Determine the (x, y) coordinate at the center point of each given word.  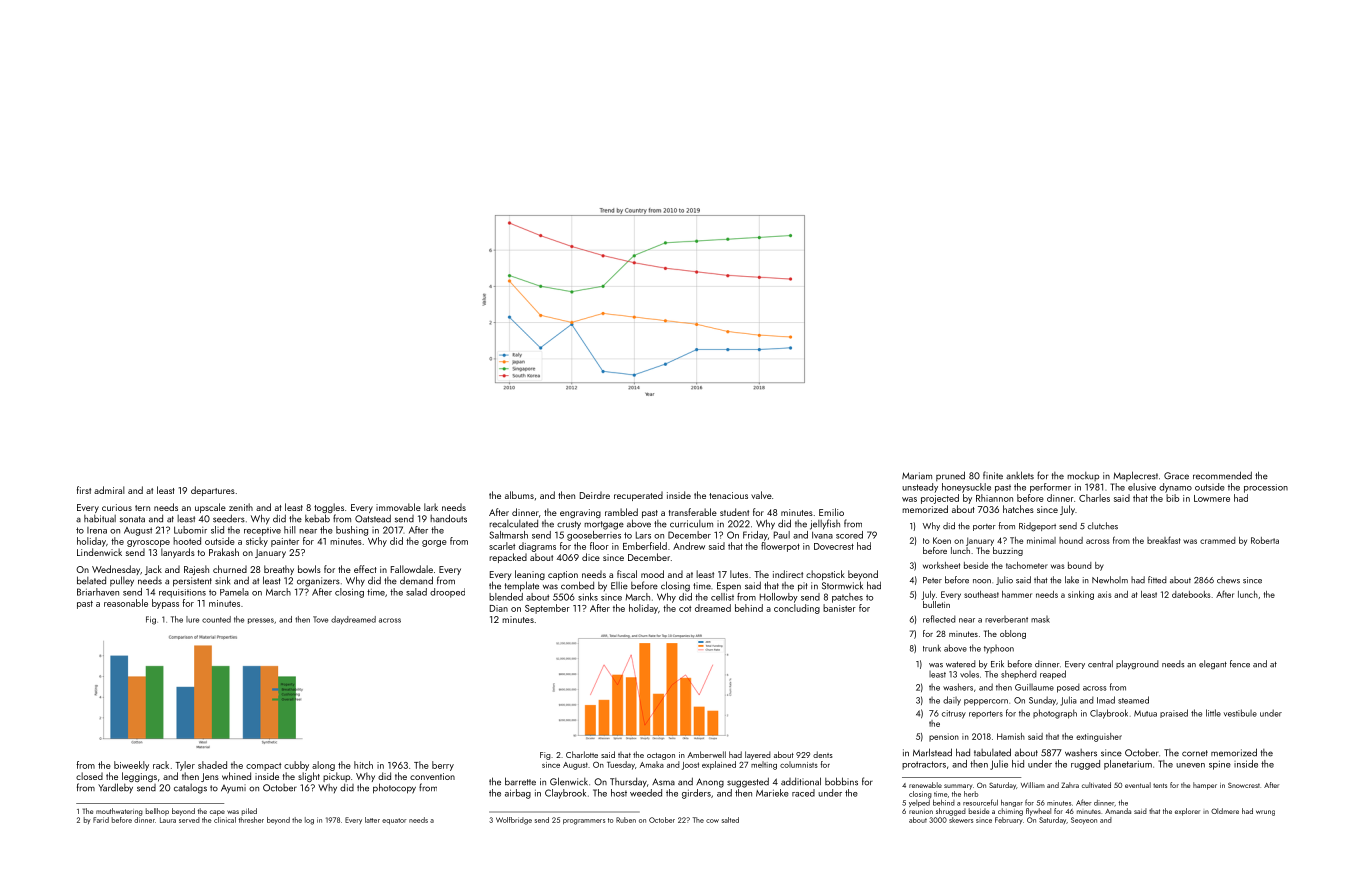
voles (969, 674)
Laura (168, 820)
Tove (320, 619)
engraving (580, 513)
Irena (97, 530)
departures (213, 491)
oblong (1013, 634)
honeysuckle (966, 488)
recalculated (513, 524)
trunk (932, 648)
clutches (1103, 526)
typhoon (999, 649)
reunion (921, 811)
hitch (363, 765)
